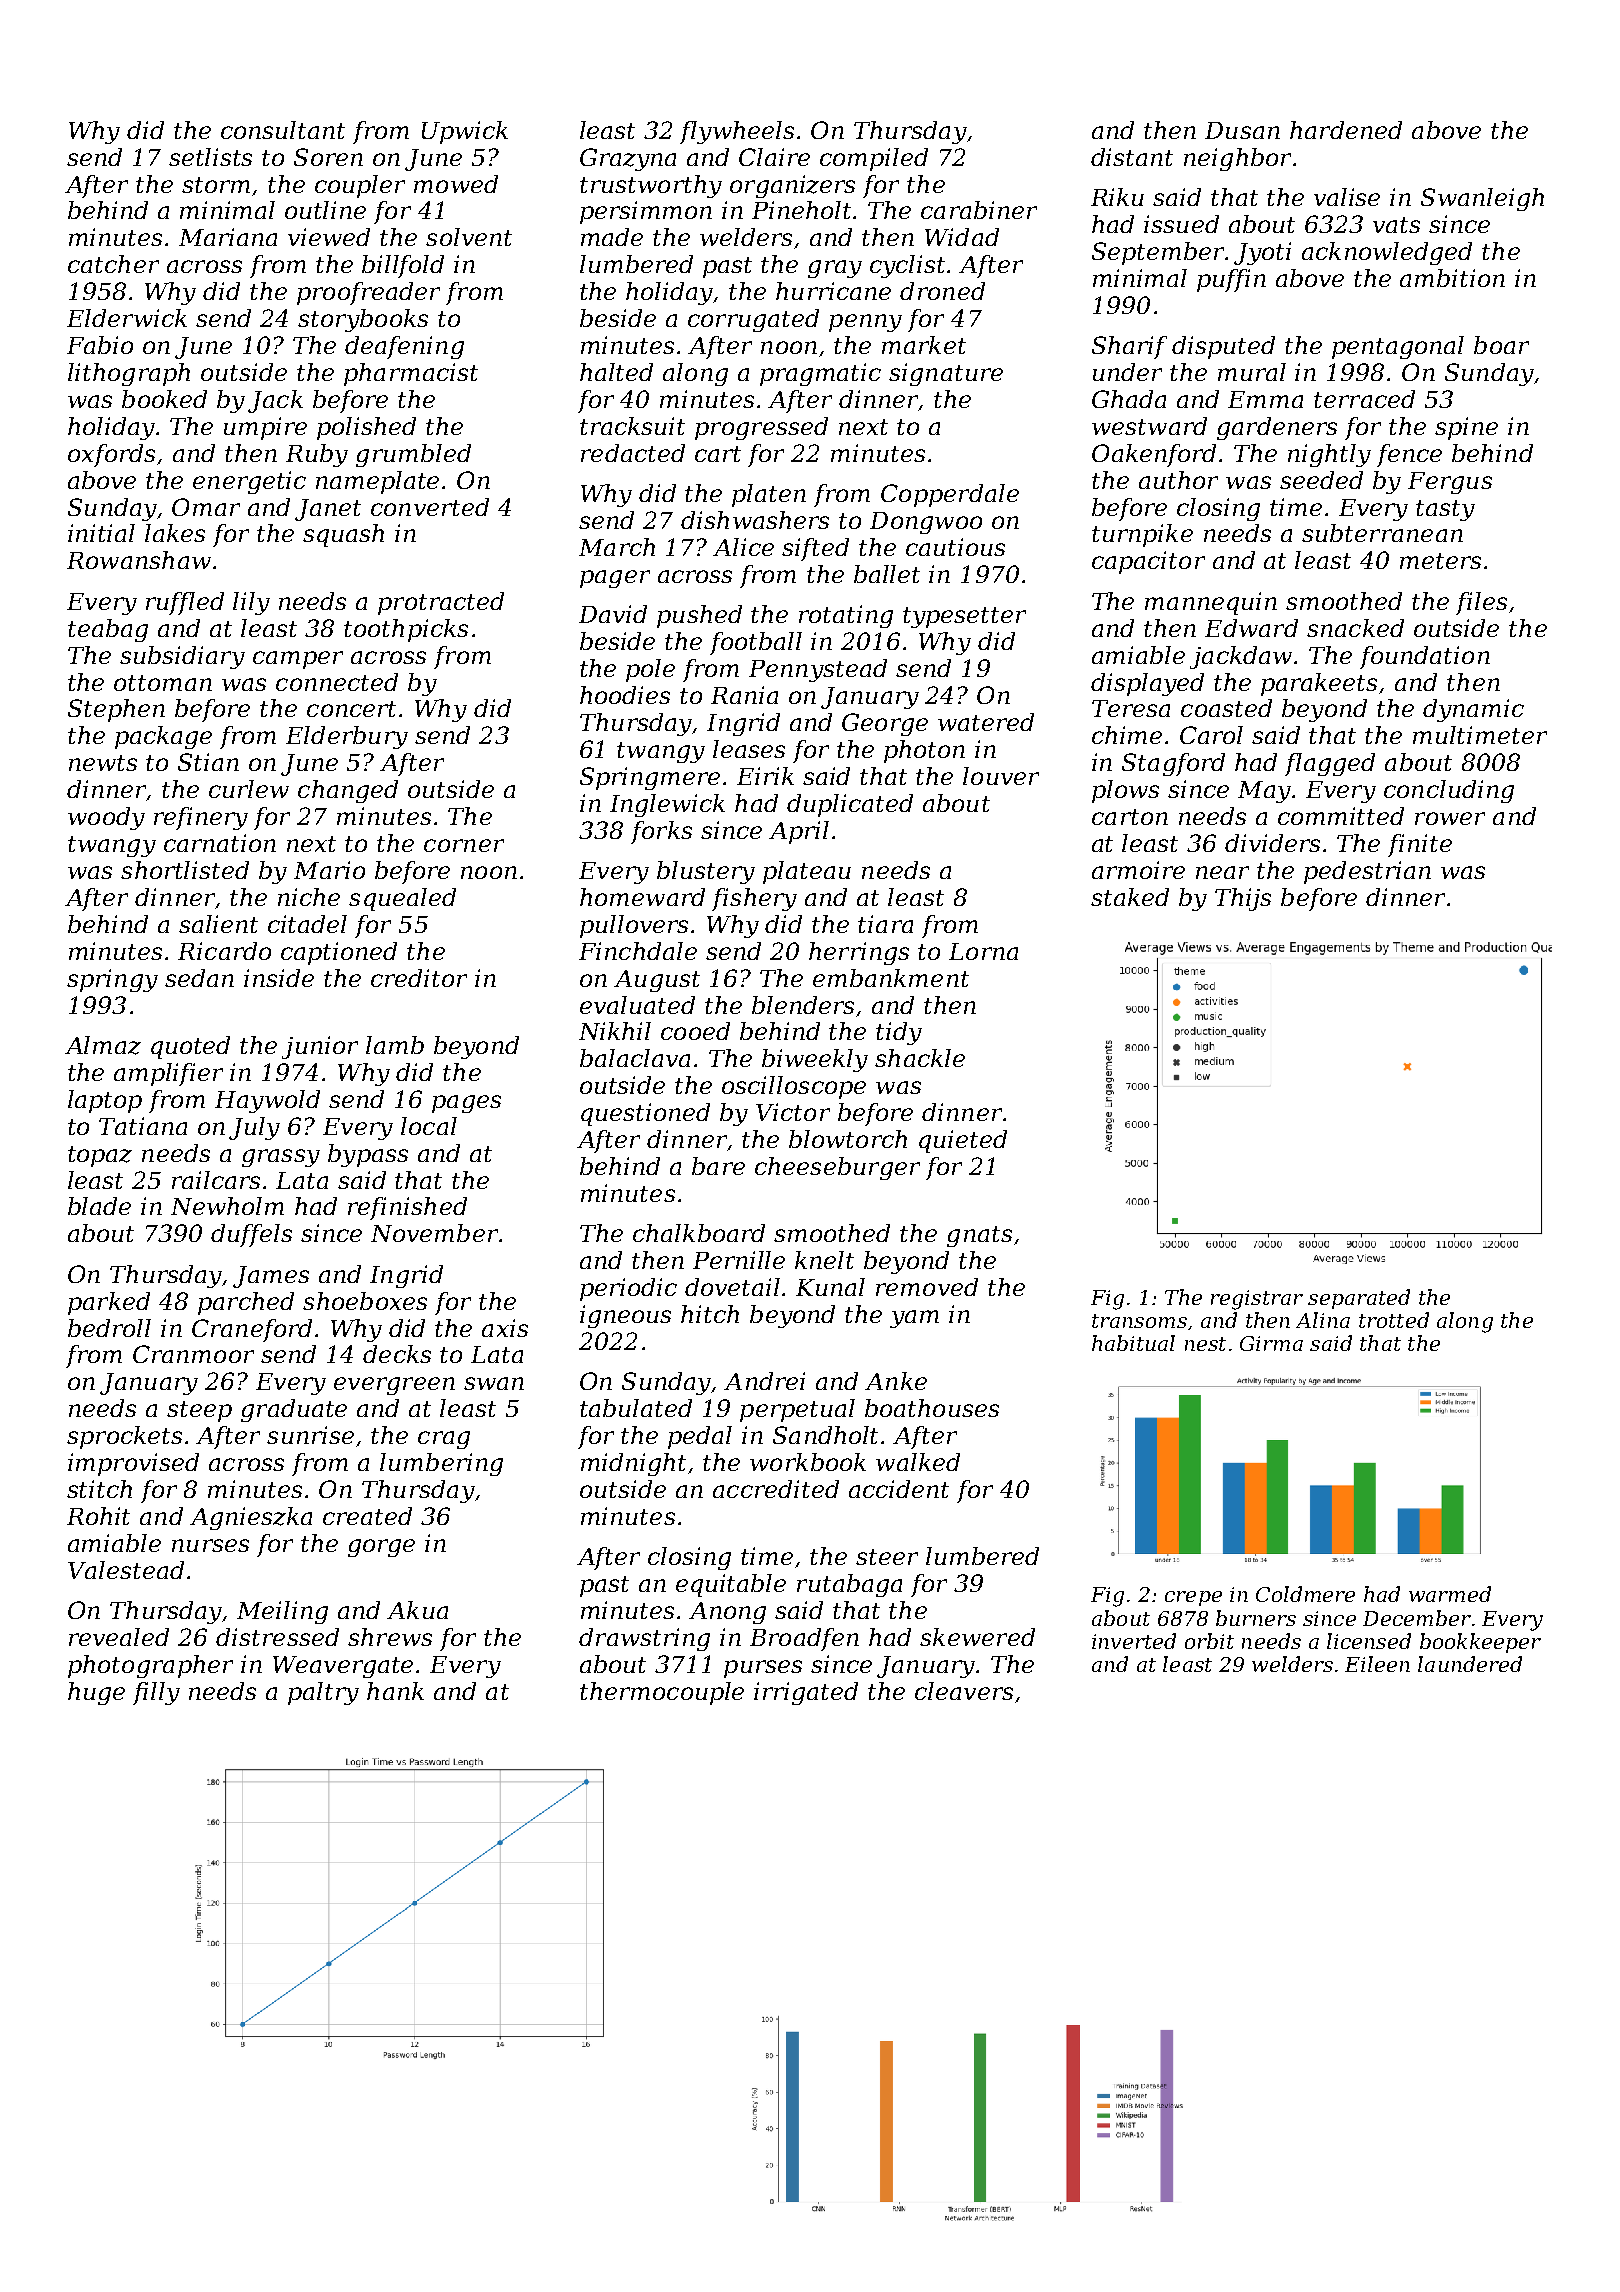  Describe the element at coordinates (650, 778) in the document. I see `Springmere` at that location.
